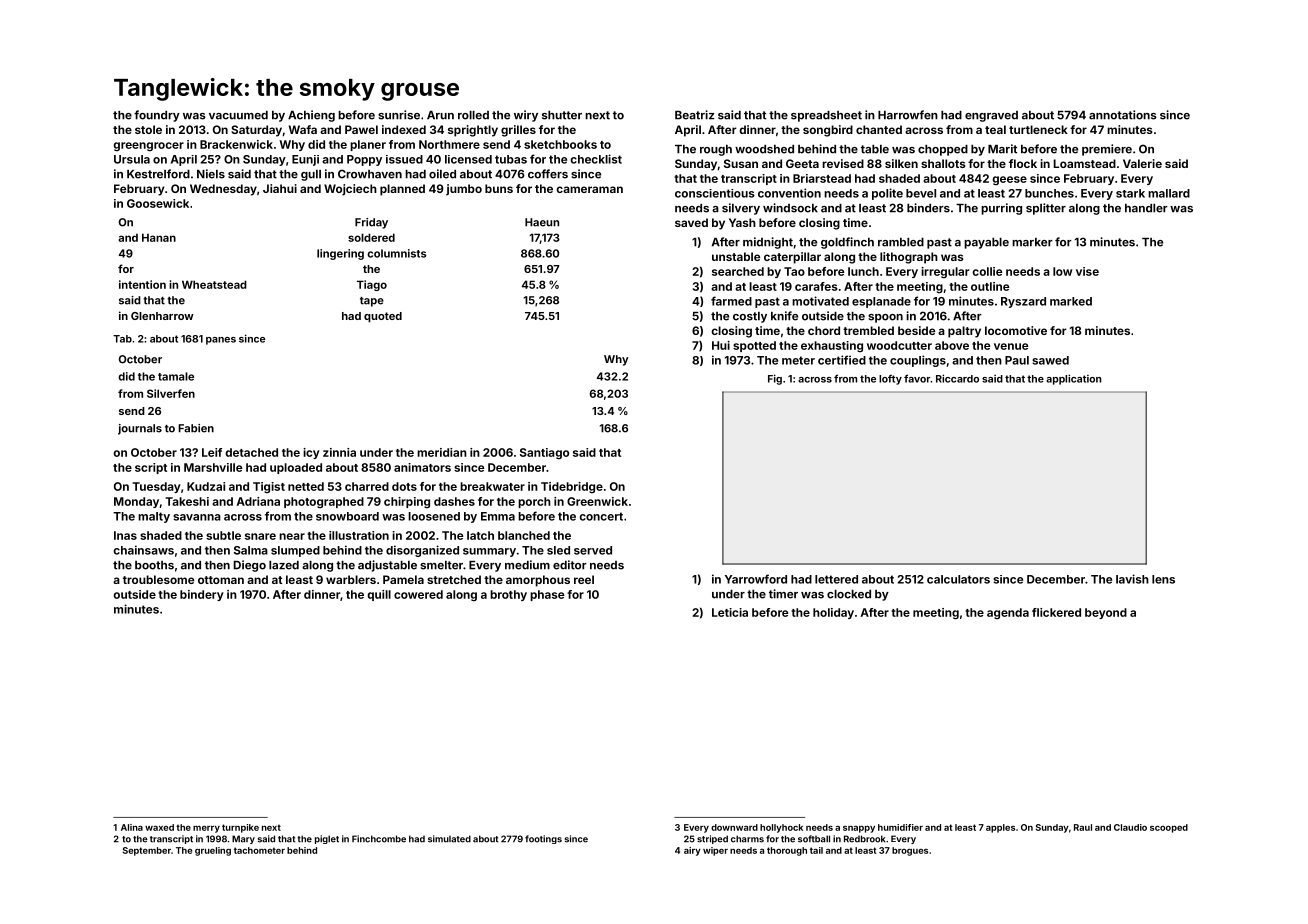 The height and width of the document is (924, 1308). What do you see at coordinates (833, 613) in the document?
I see `holiday` at bounding box center [833, 613].
